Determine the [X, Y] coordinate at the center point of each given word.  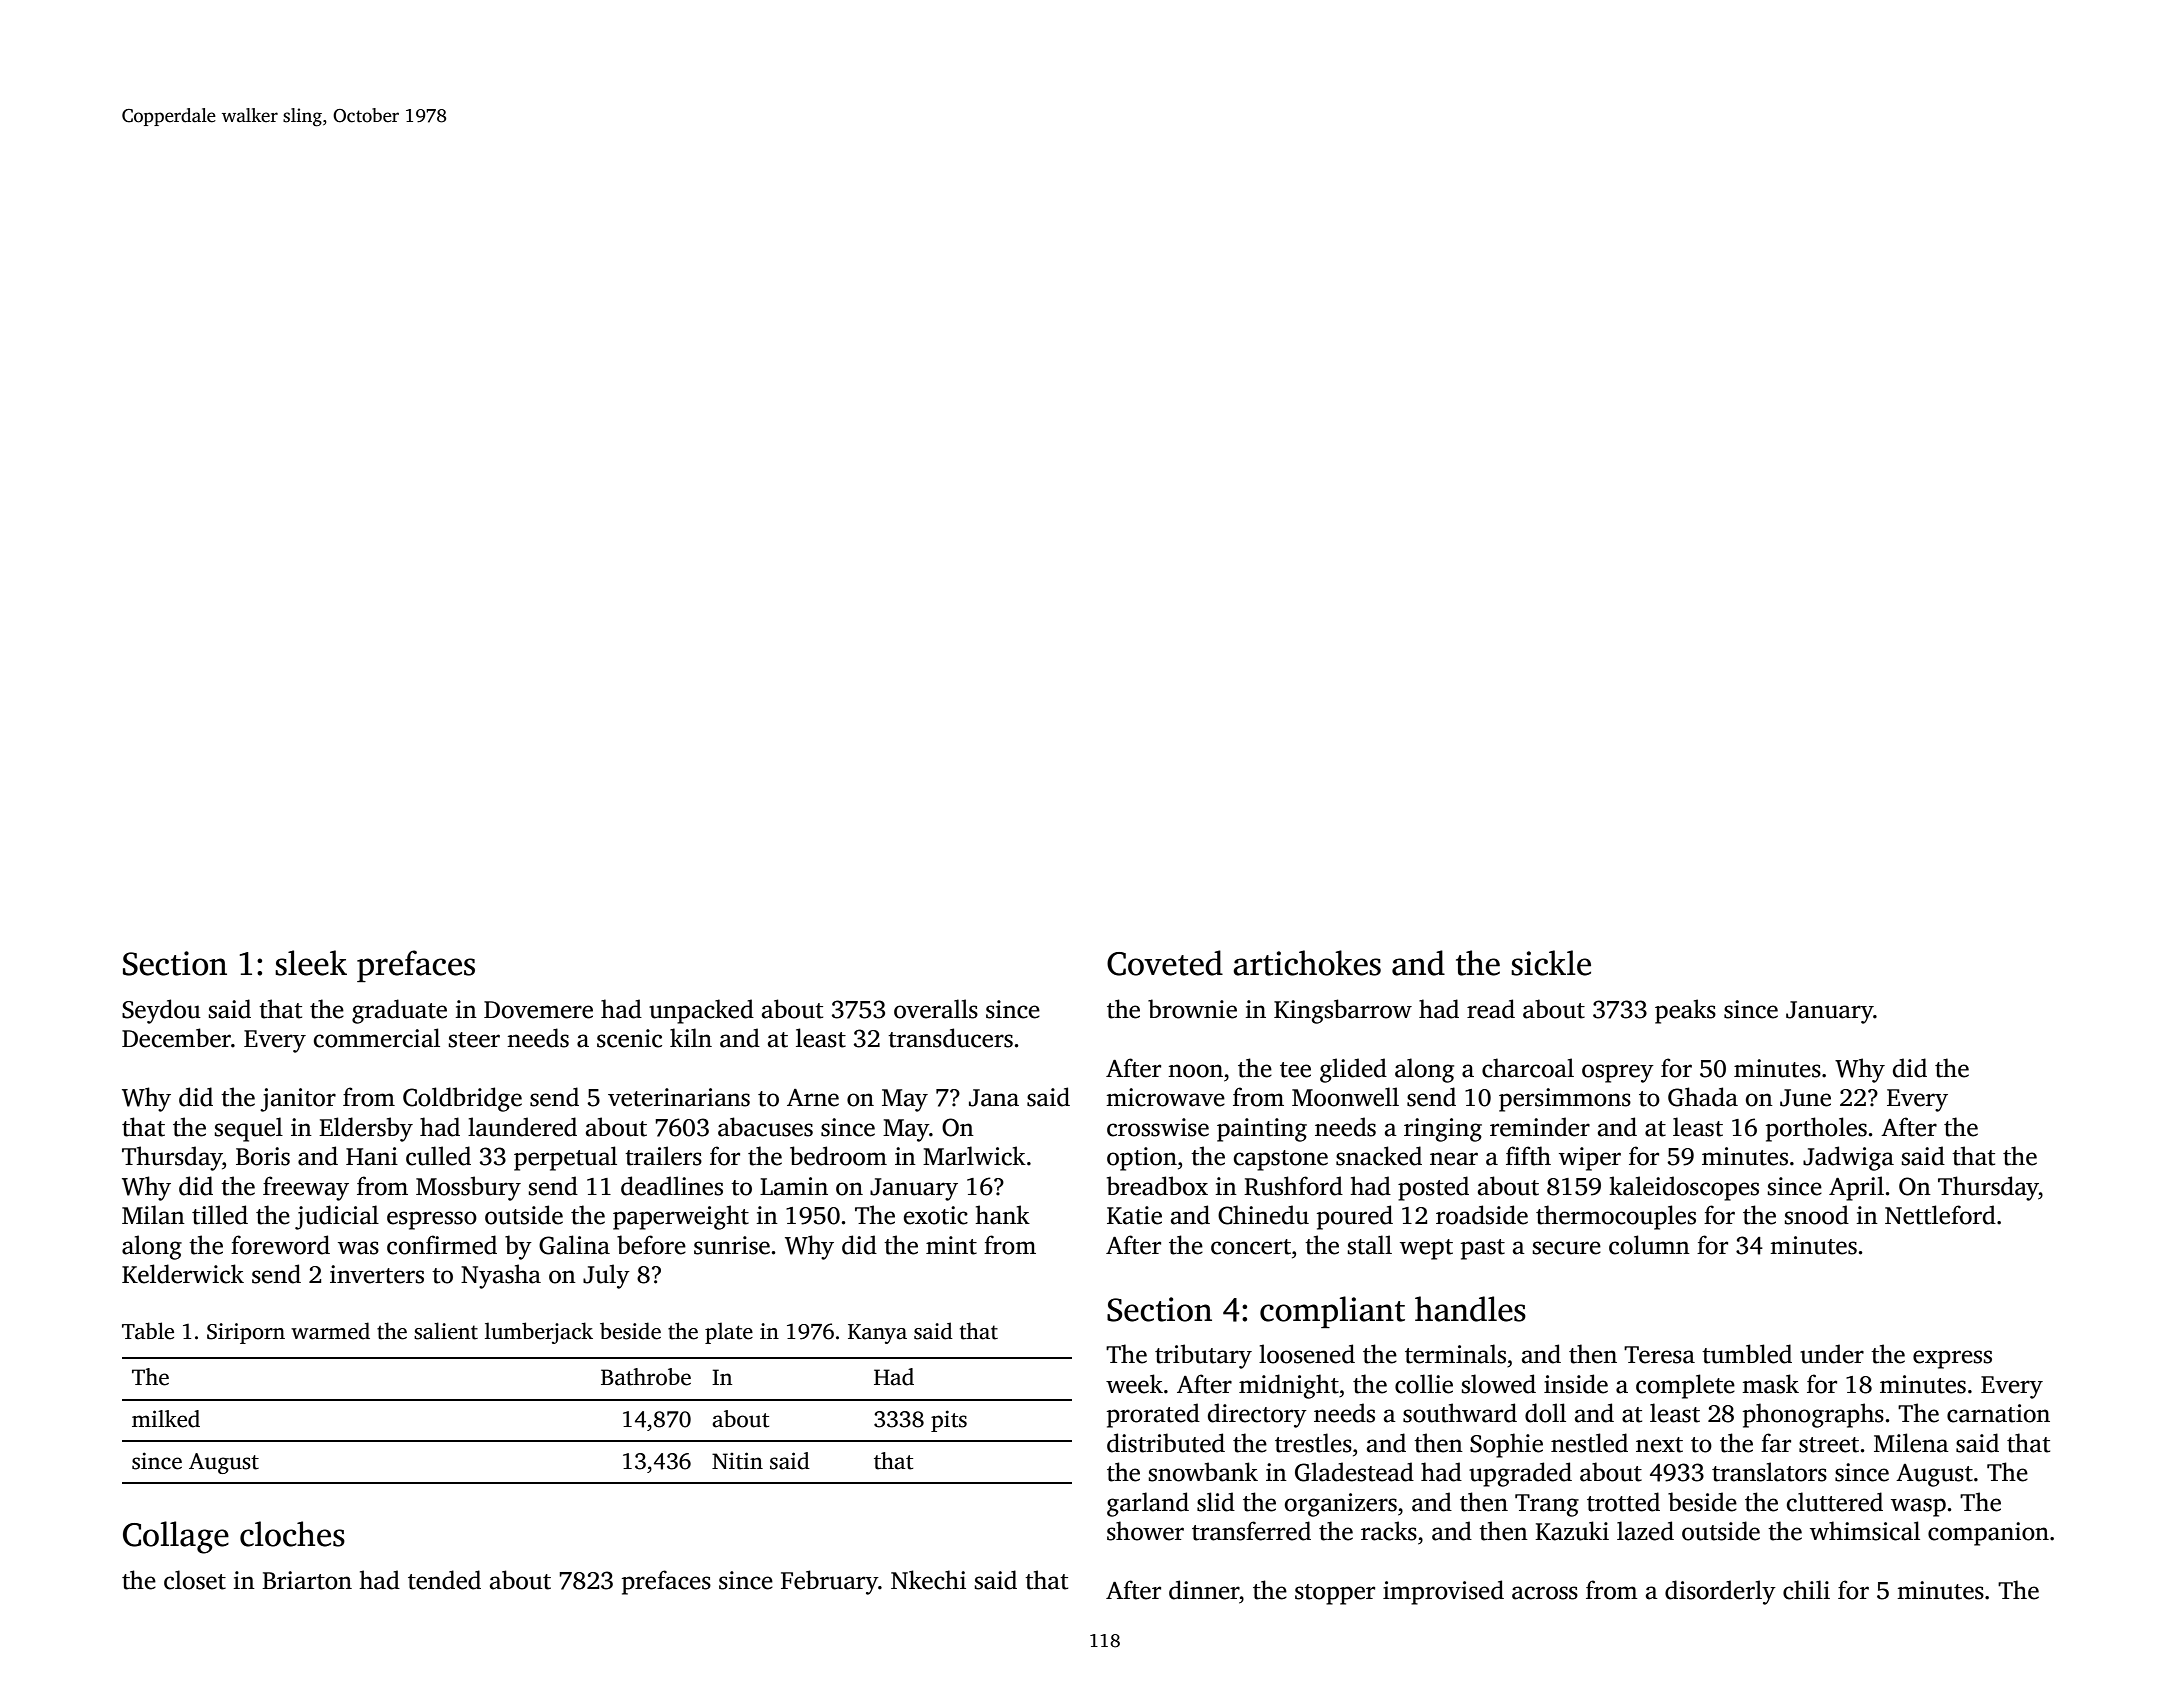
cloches [292, 1534]
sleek [311, 963]
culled [438, 1156]
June [1805, 1098]
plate [729, 1333]
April [1856, 1188]
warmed [330, 1331]
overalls [936, 1009]
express [1952, 1359]
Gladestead [1354, 1472]
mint [951, 1245]
